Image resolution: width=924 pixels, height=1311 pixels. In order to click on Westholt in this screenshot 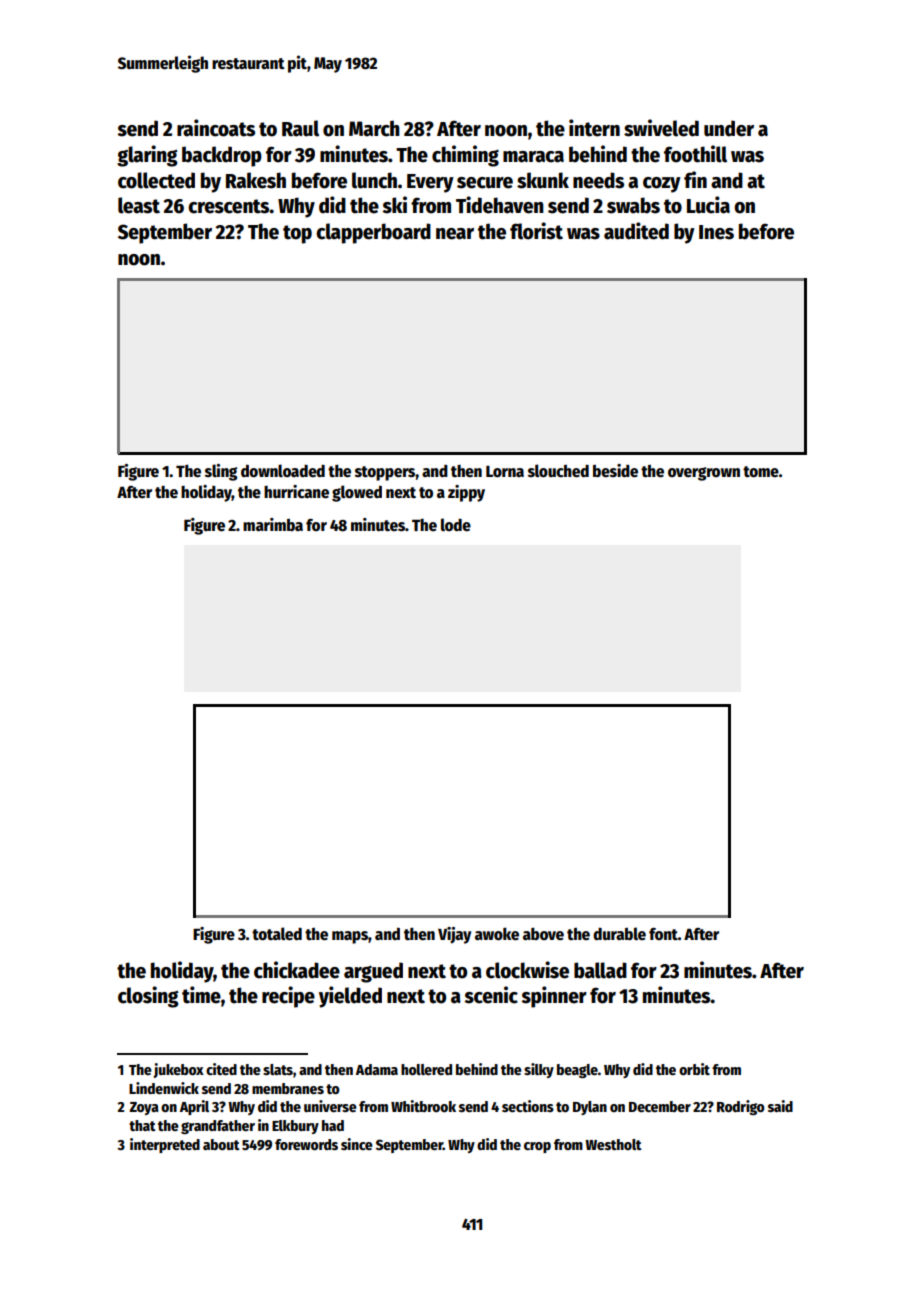, I will do `click(613, 1144)`.
